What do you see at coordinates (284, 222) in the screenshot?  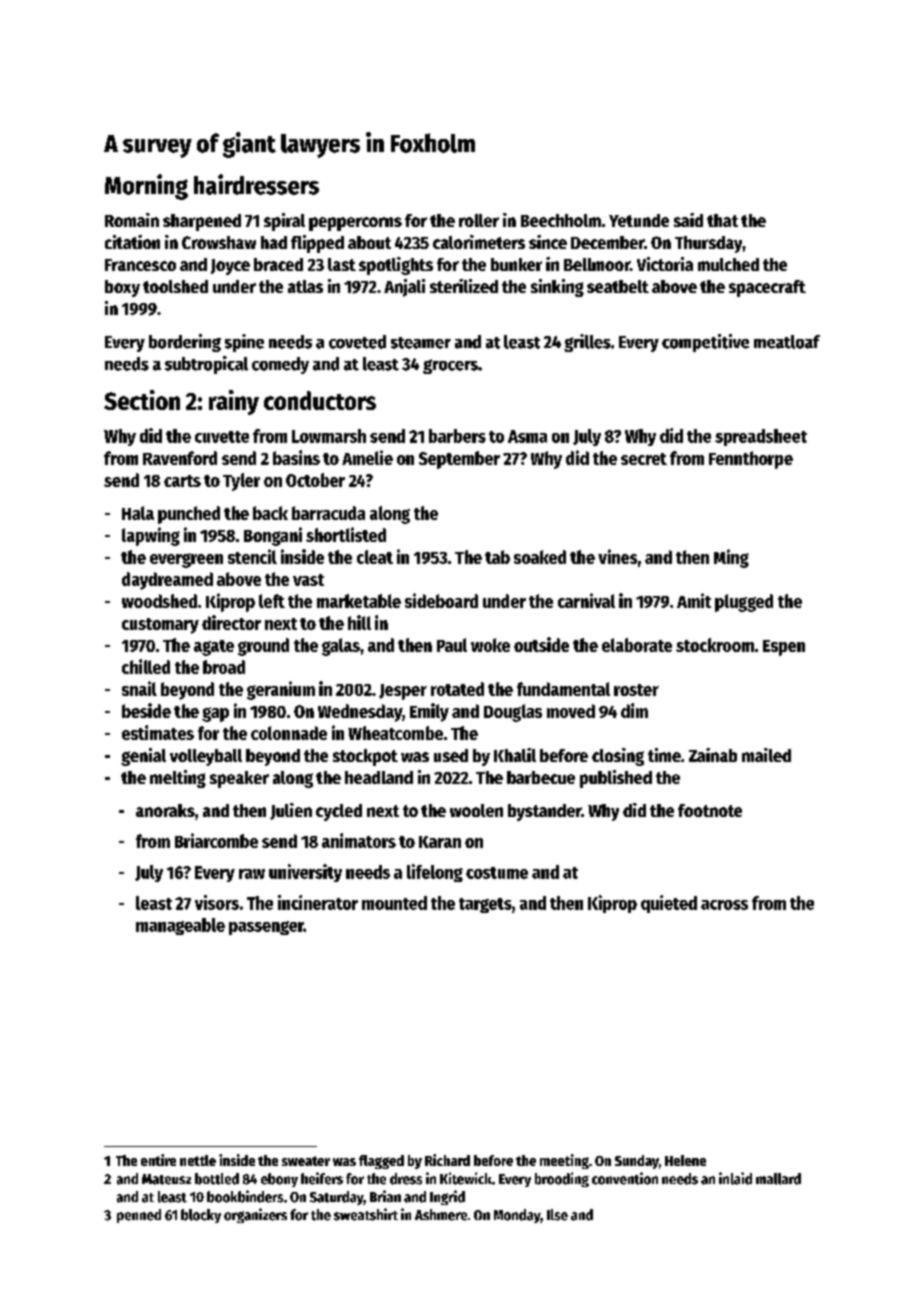 I see `spiral` at bounding box center [284, 222].
